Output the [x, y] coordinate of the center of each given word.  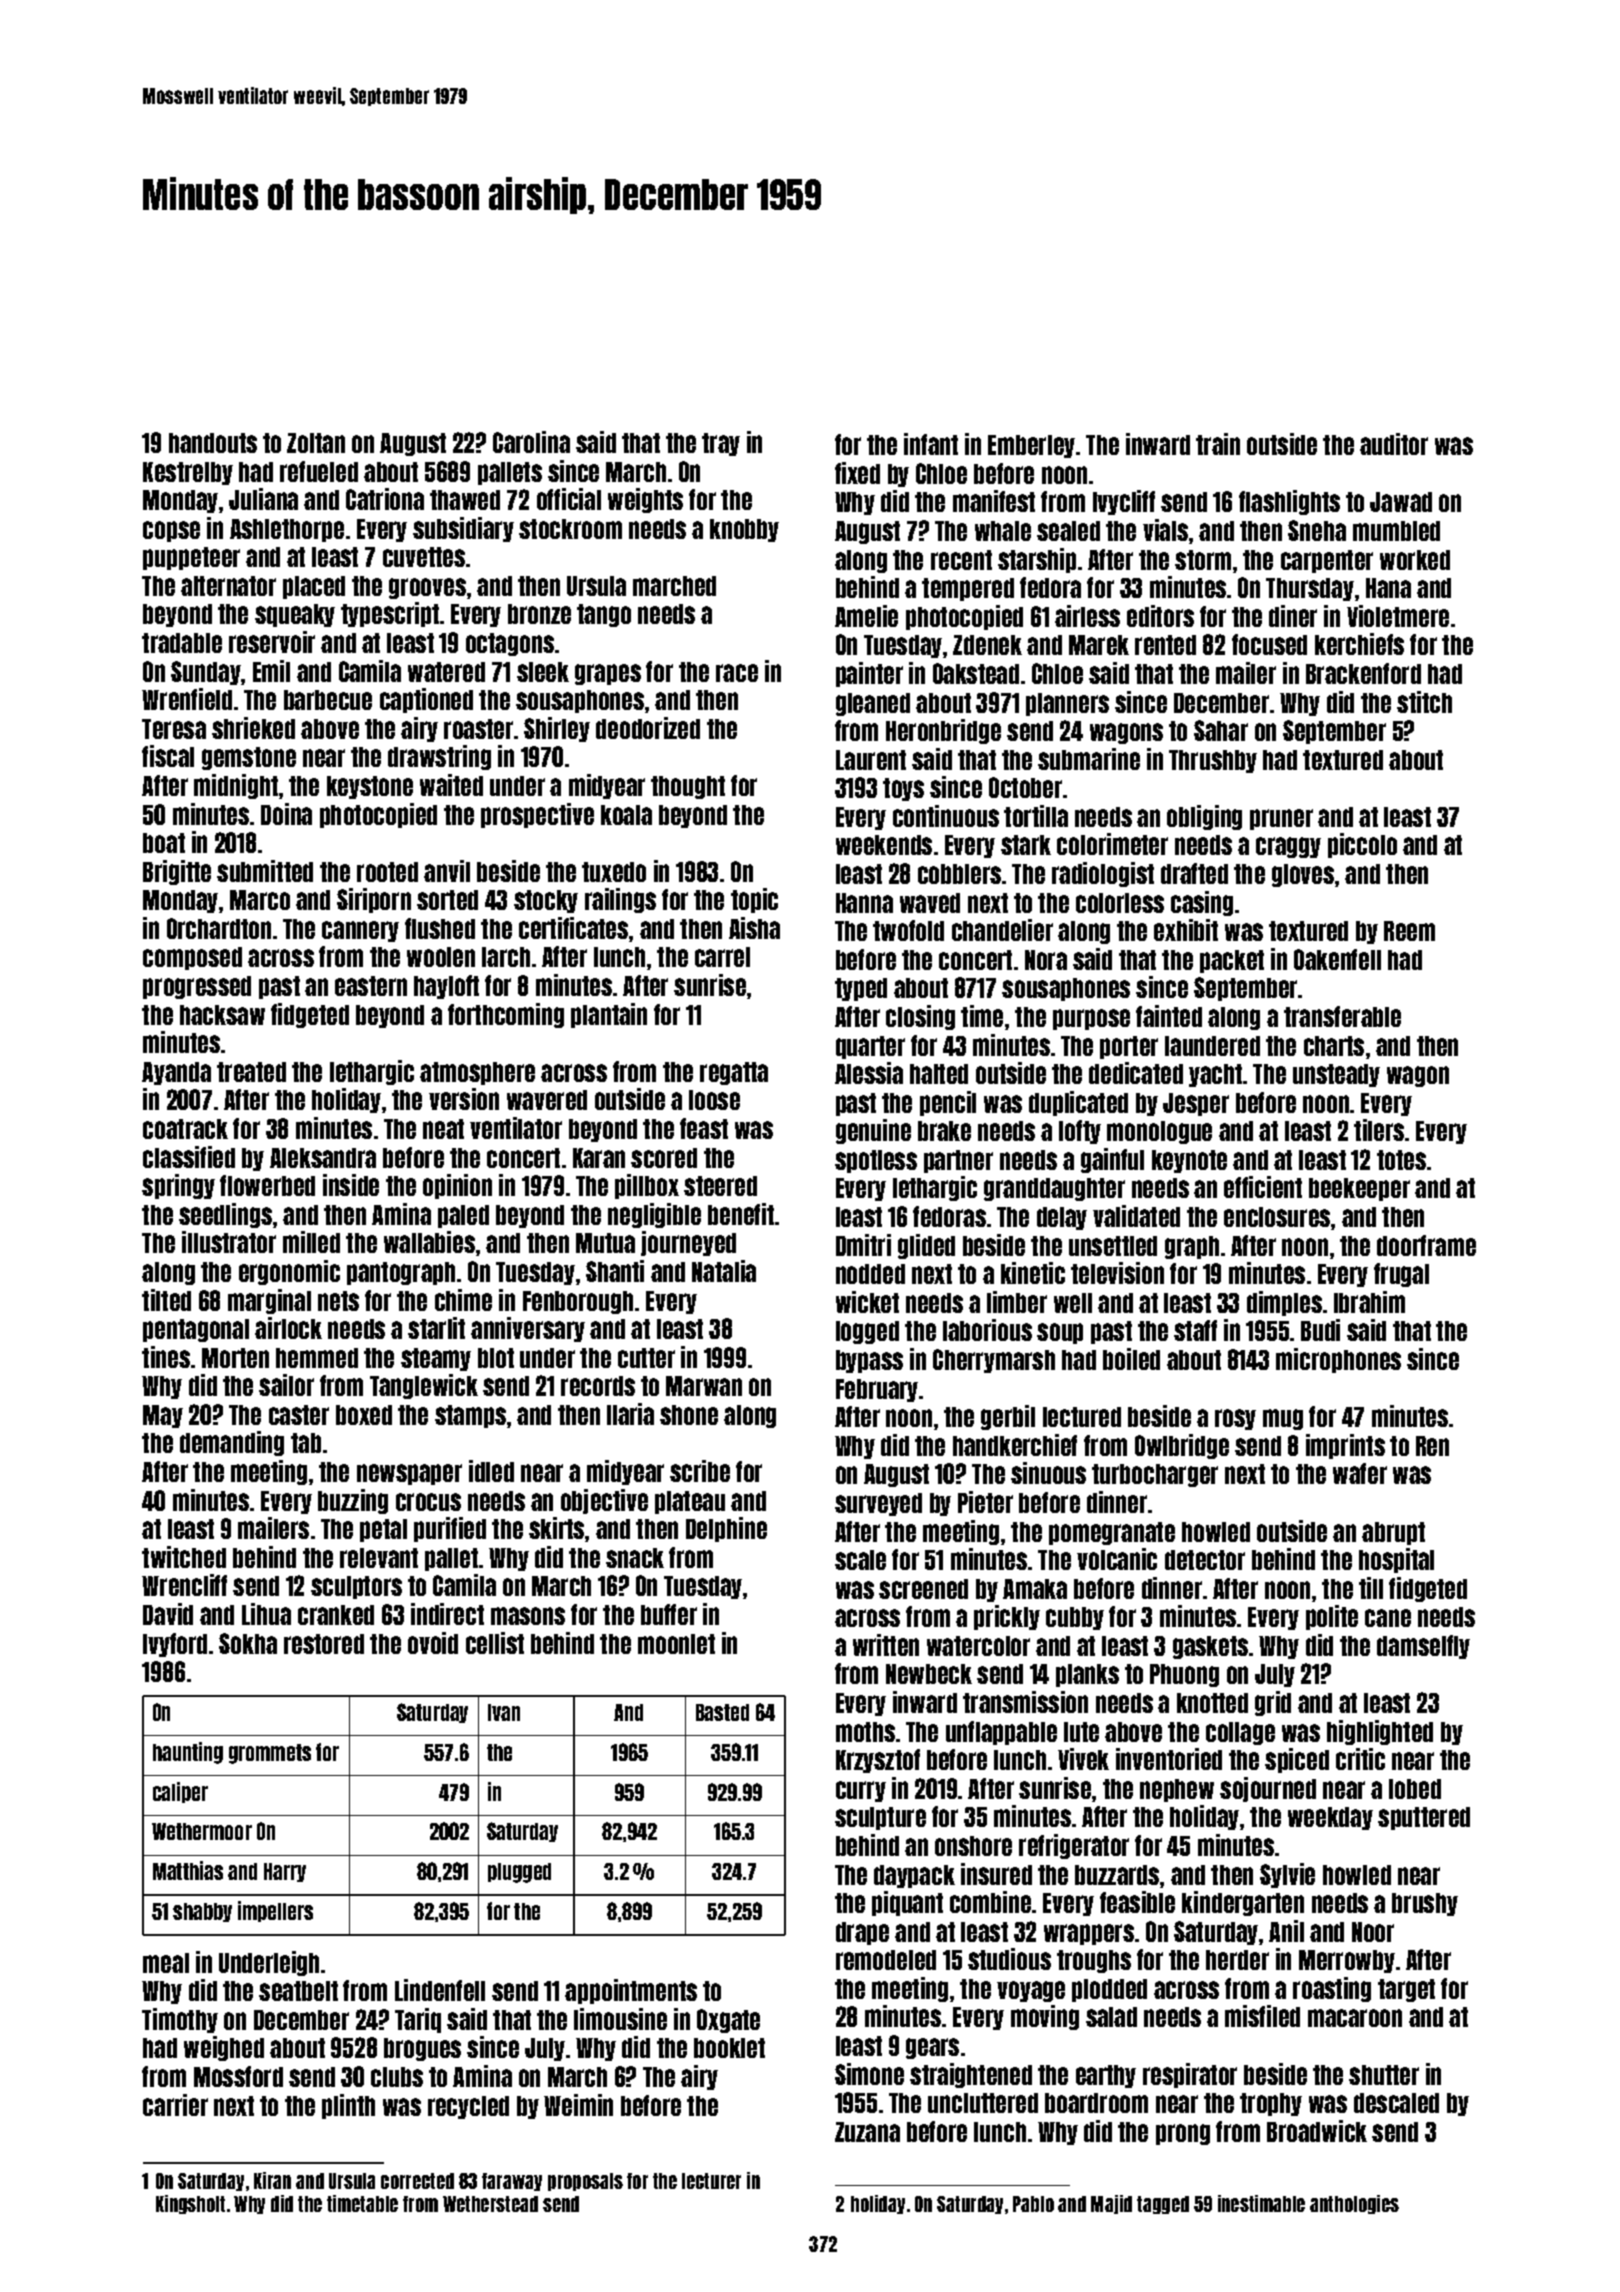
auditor [1394, 444]
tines [166, 1357]
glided [926, 1246]
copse [171, 531]
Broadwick [1317, 2131]
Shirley [557, 729]
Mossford [238, 2076]
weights [645, 500]
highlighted [1380, 1732]
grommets [270, 1754]
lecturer [711, 2181]
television [1117, 1273]
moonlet [676, 1644]
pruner [1281, 819]
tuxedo [614, 872]
